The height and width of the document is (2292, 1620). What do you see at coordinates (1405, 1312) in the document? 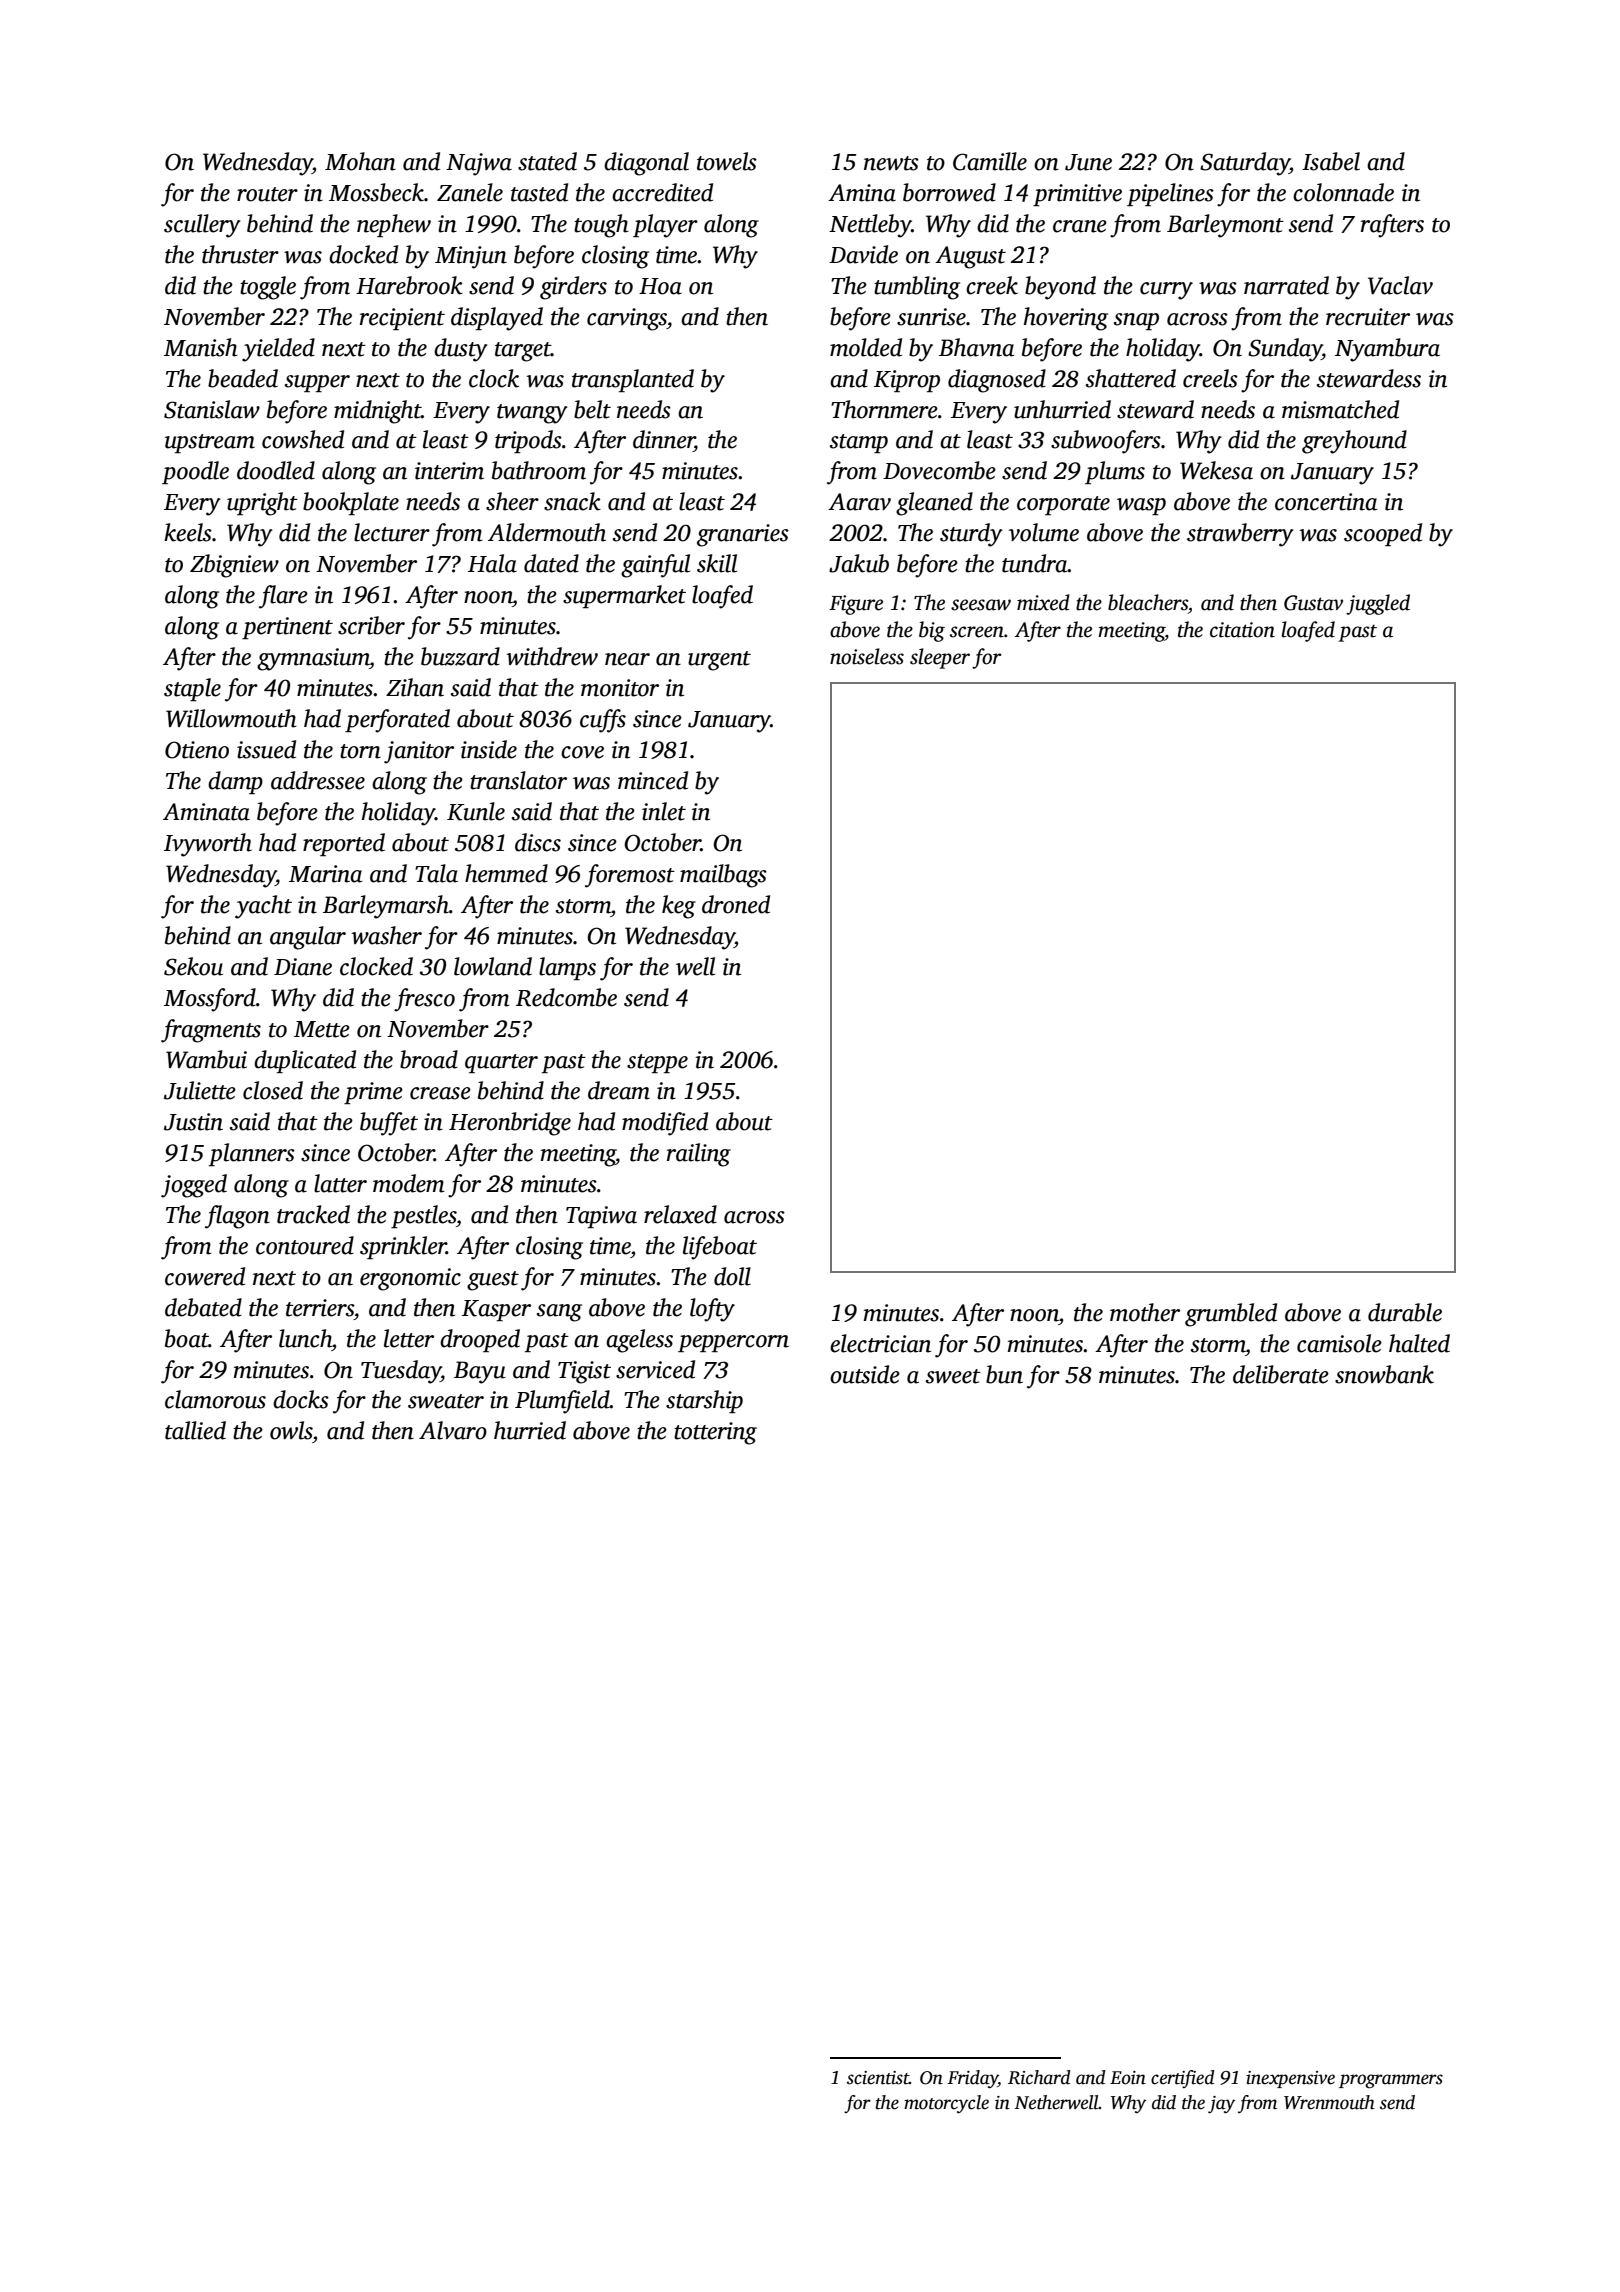
I see `durable` at bounding box center [1405, 1312].
